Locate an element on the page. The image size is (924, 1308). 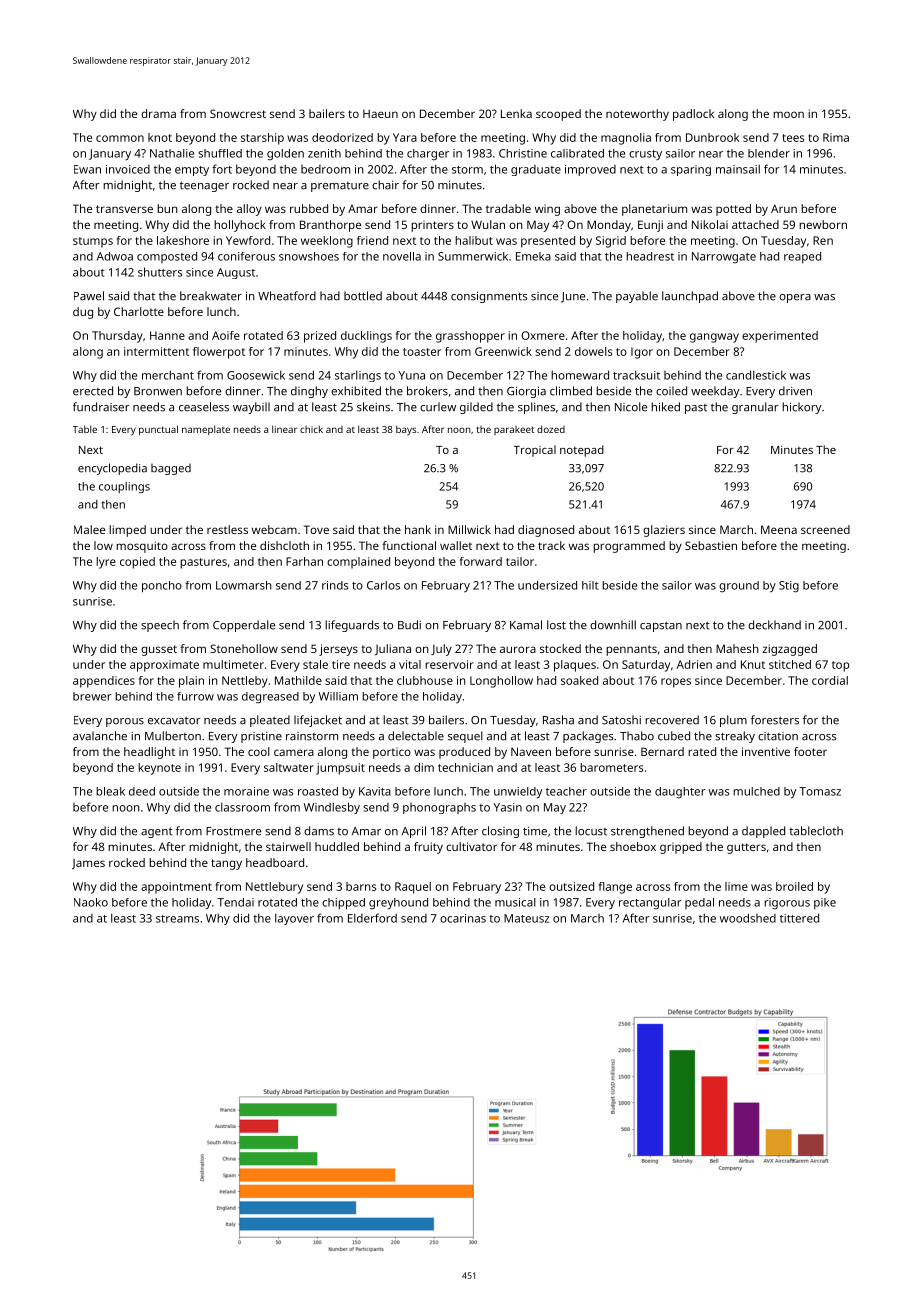
driven is located at coordinates (795, 391).
